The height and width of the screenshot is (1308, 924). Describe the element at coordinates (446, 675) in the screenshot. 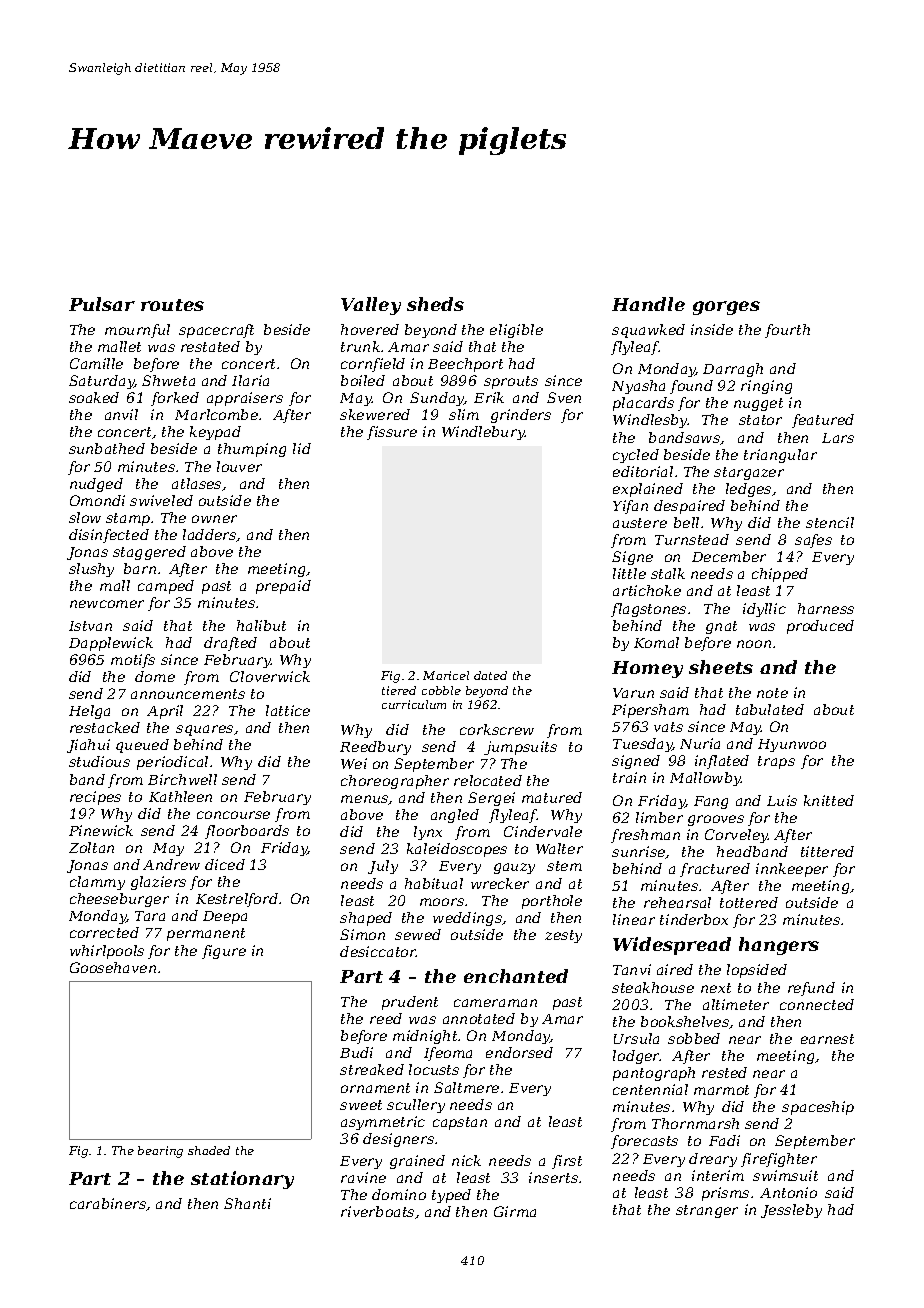

I see `Maricel` at that location.
